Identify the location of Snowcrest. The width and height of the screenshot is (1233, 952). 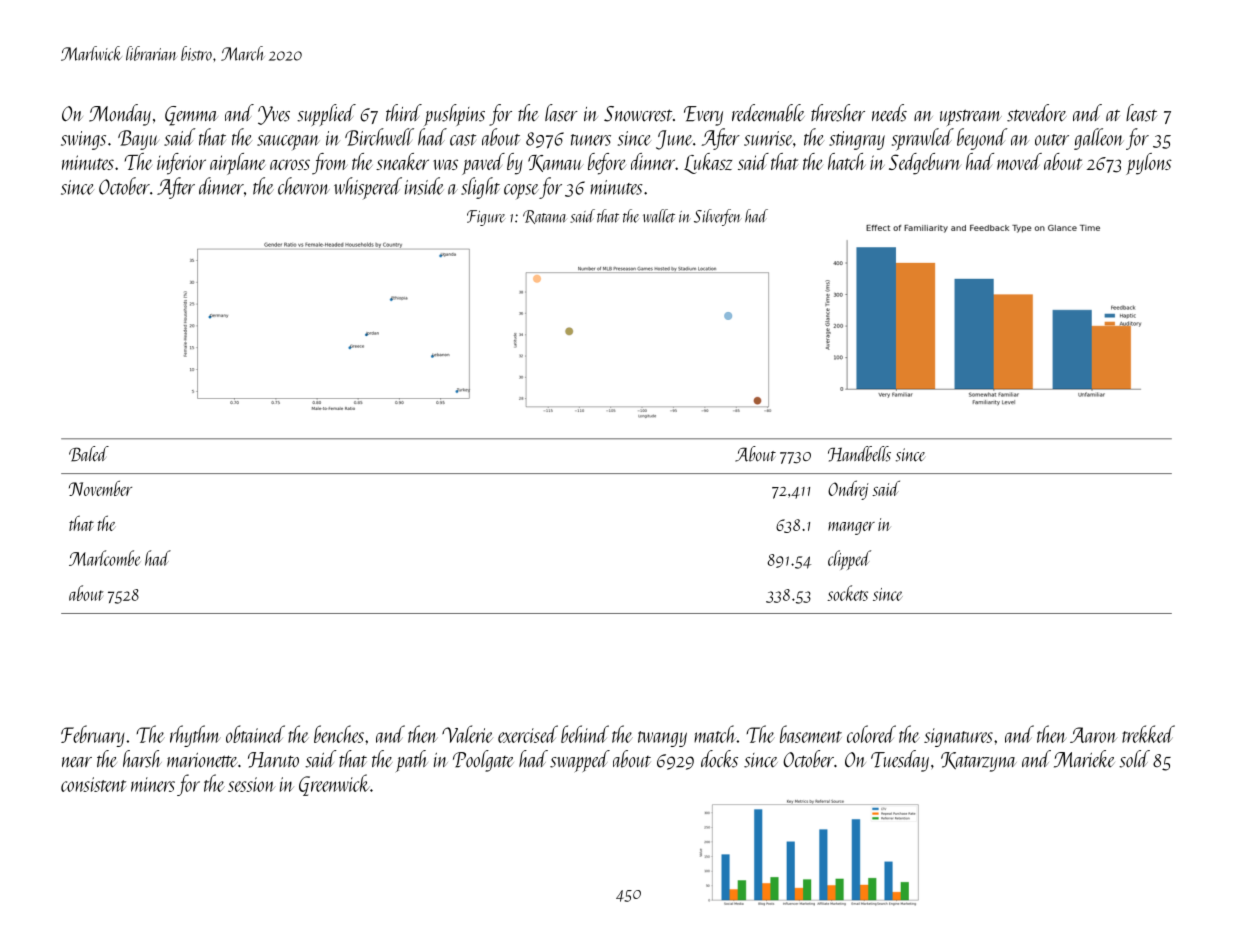
(638, 114).
